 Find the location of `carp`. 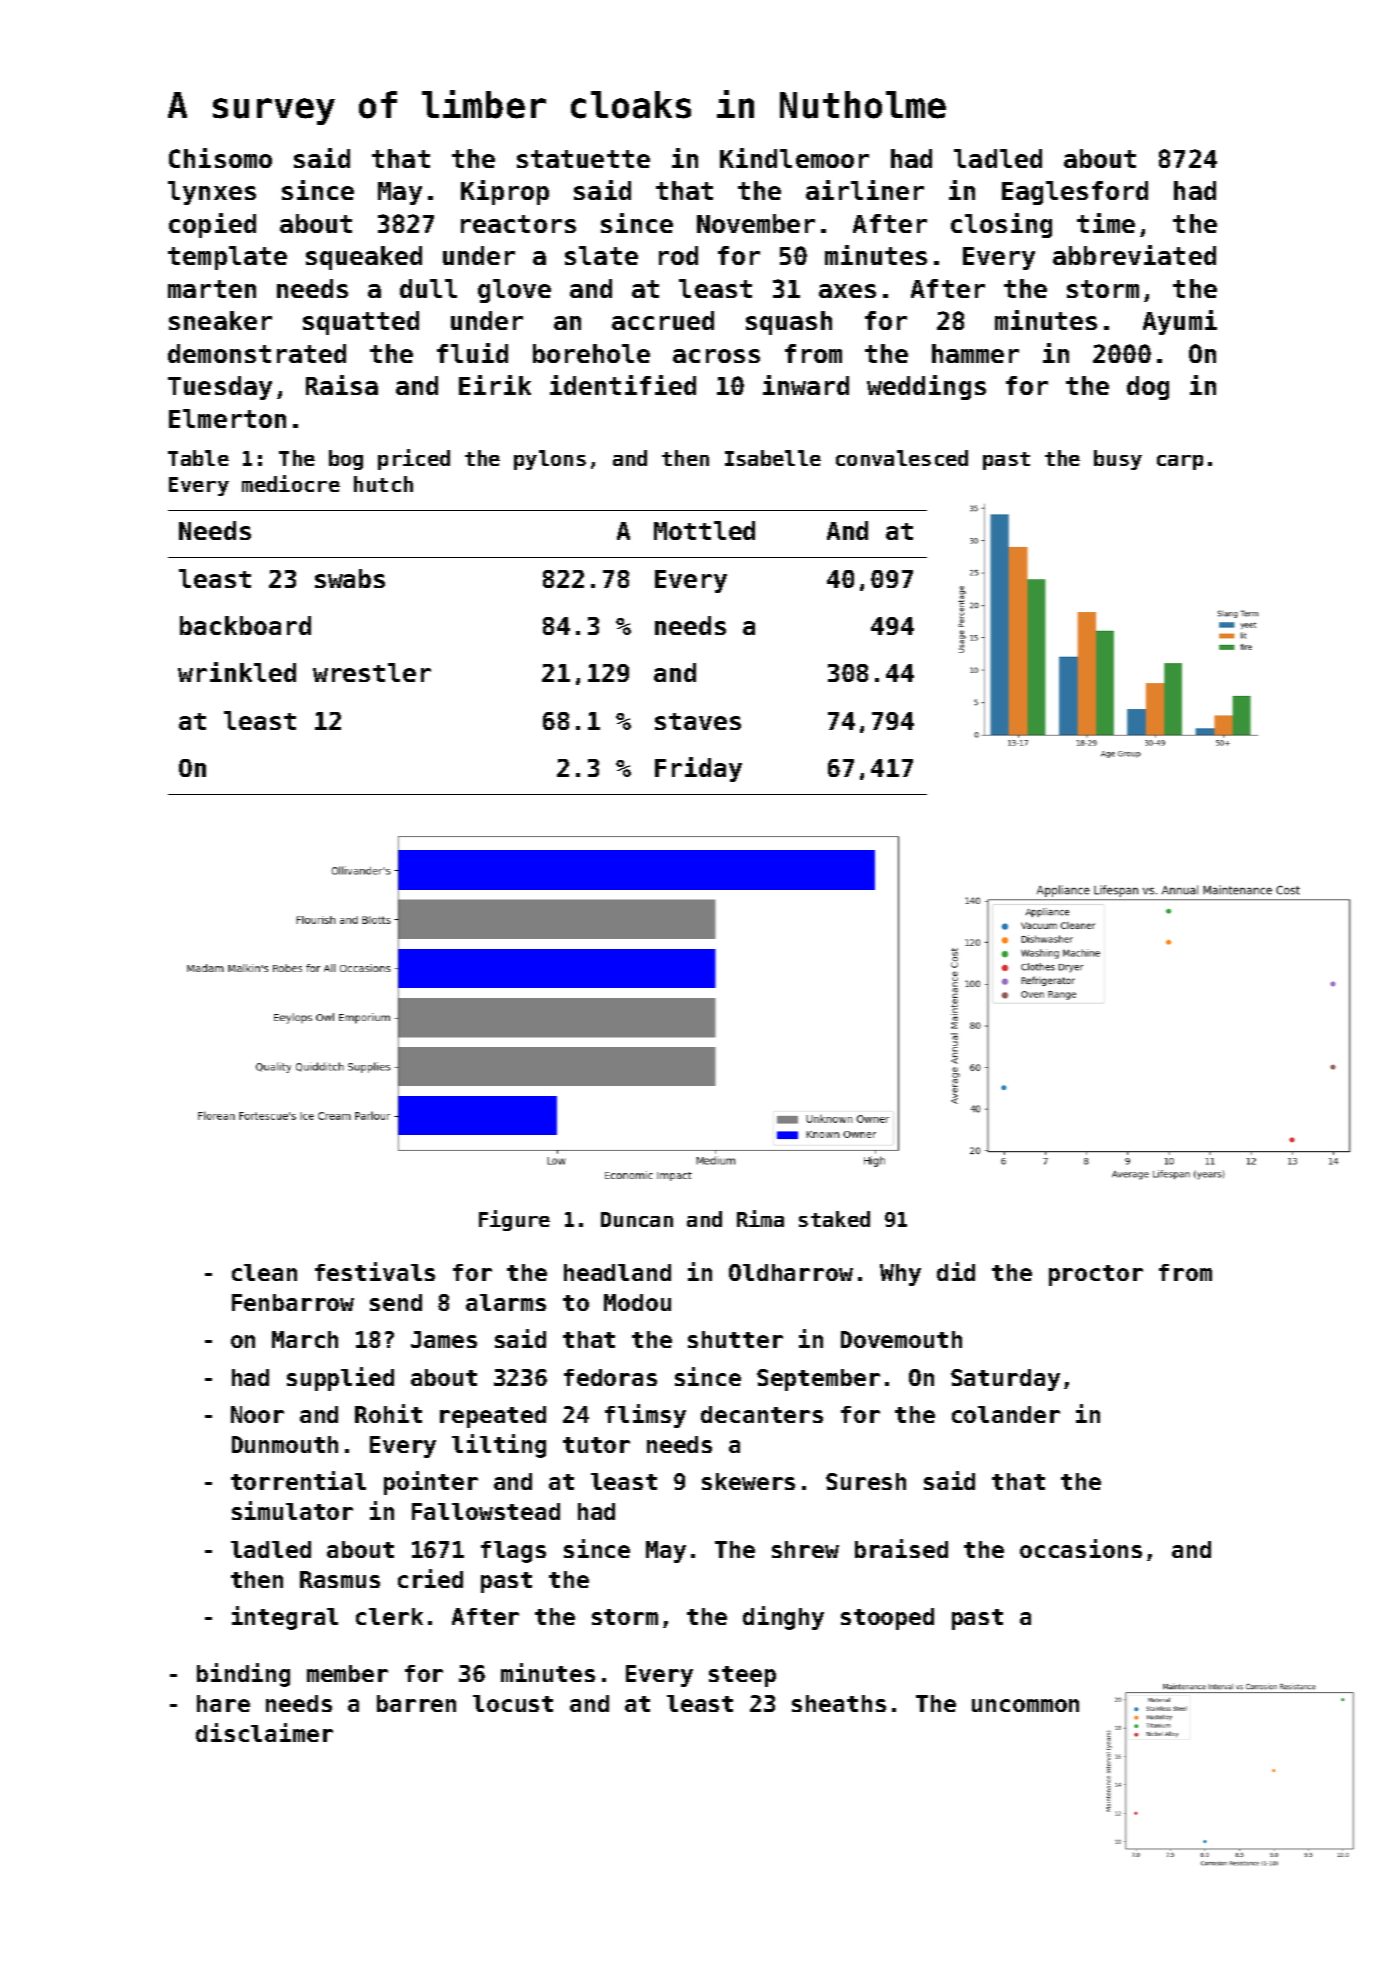

carp is located at coordinates (1180, 462).
